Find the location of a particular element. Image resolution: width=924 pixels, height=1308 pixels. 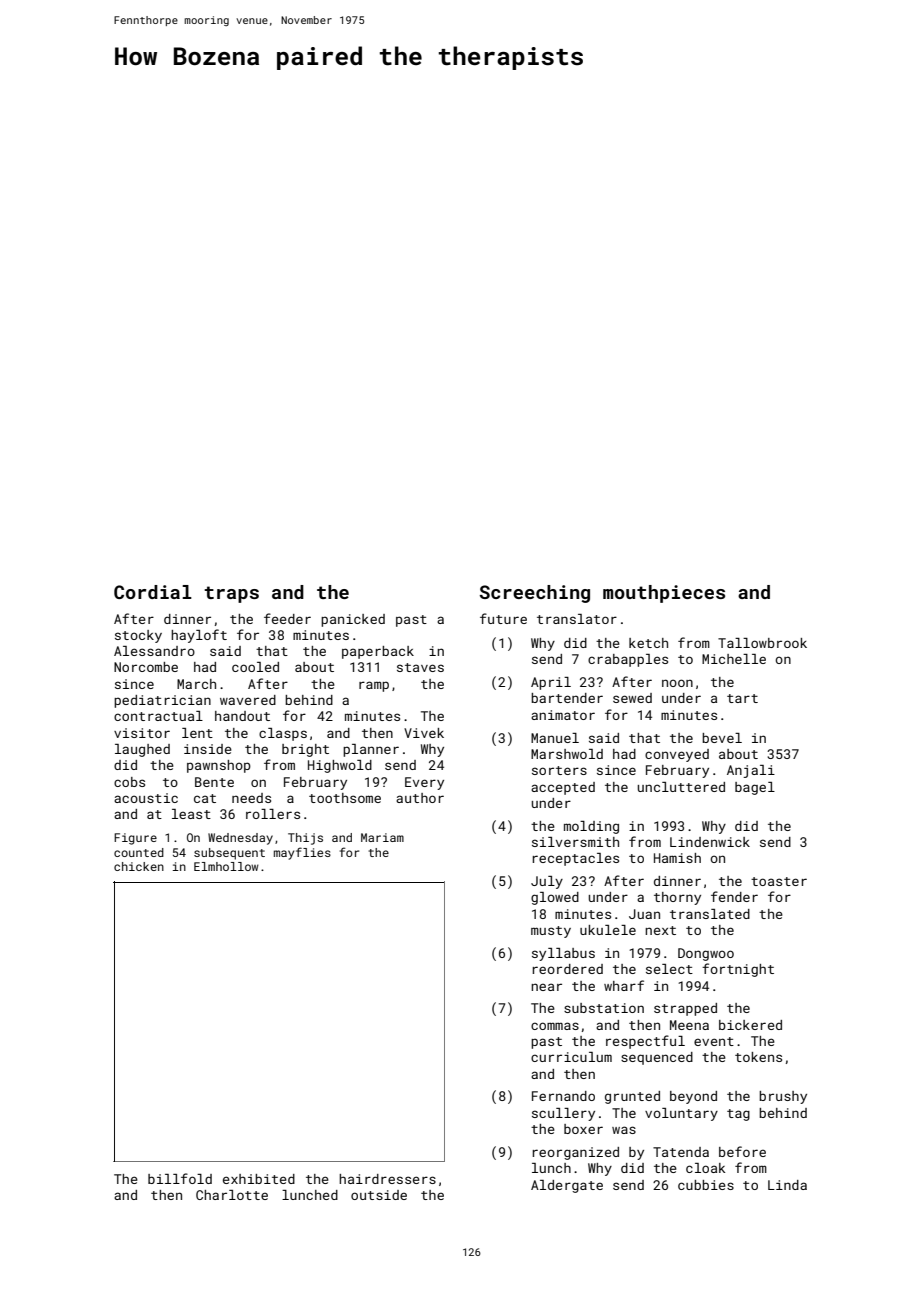

outside is located at coordinates (379, 1195).
